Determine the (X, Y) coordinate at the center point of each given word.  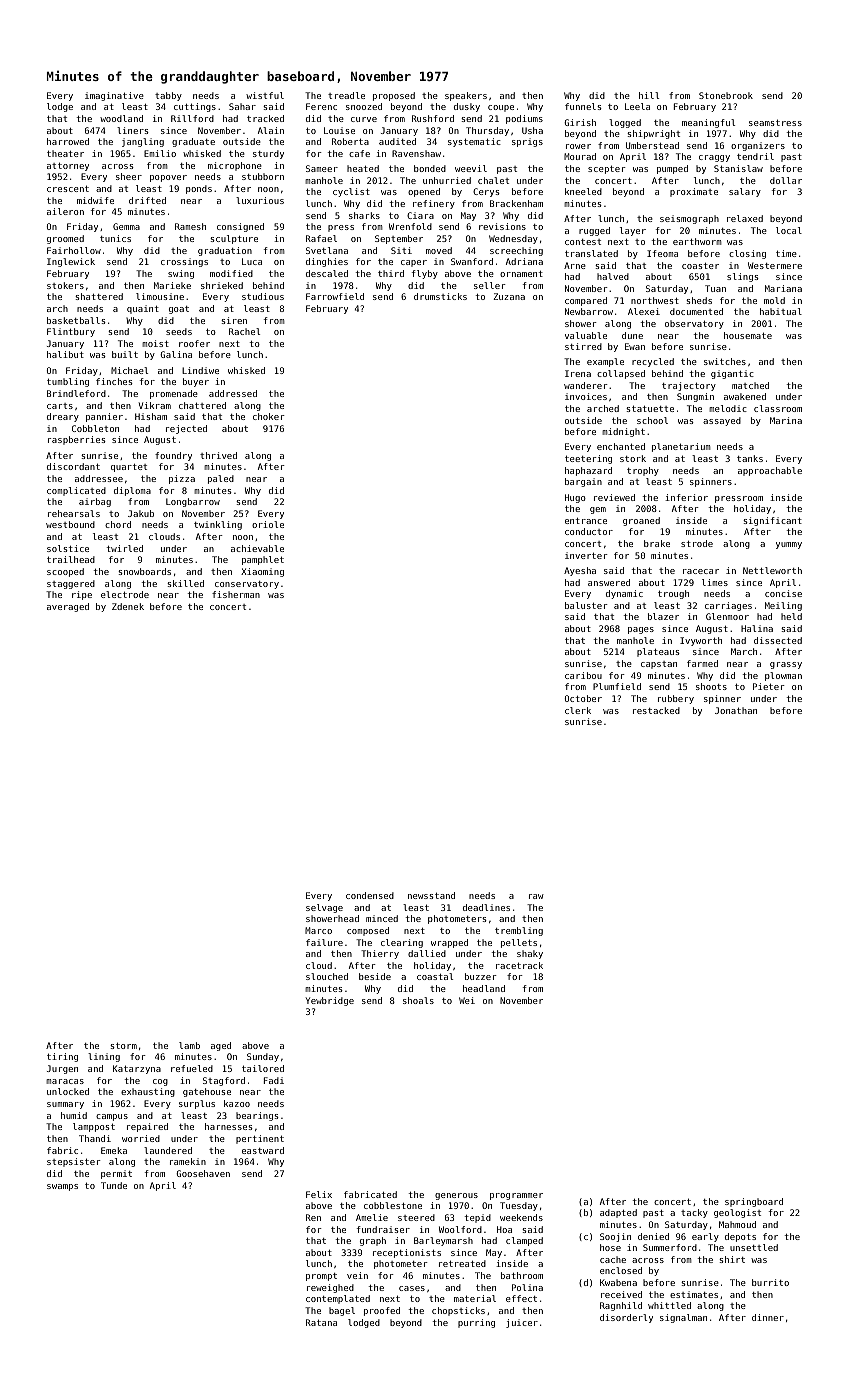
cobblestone (393, 1205)
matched (750, 385)
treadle (346, 95)
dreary (63, 417)
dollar (786, 180)
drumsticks (440, 296)
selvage (324, 908)
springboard (754, 1202)
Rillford (192, 118)
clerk (578, 710)
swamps (62, 1187)
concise (783, 593)
